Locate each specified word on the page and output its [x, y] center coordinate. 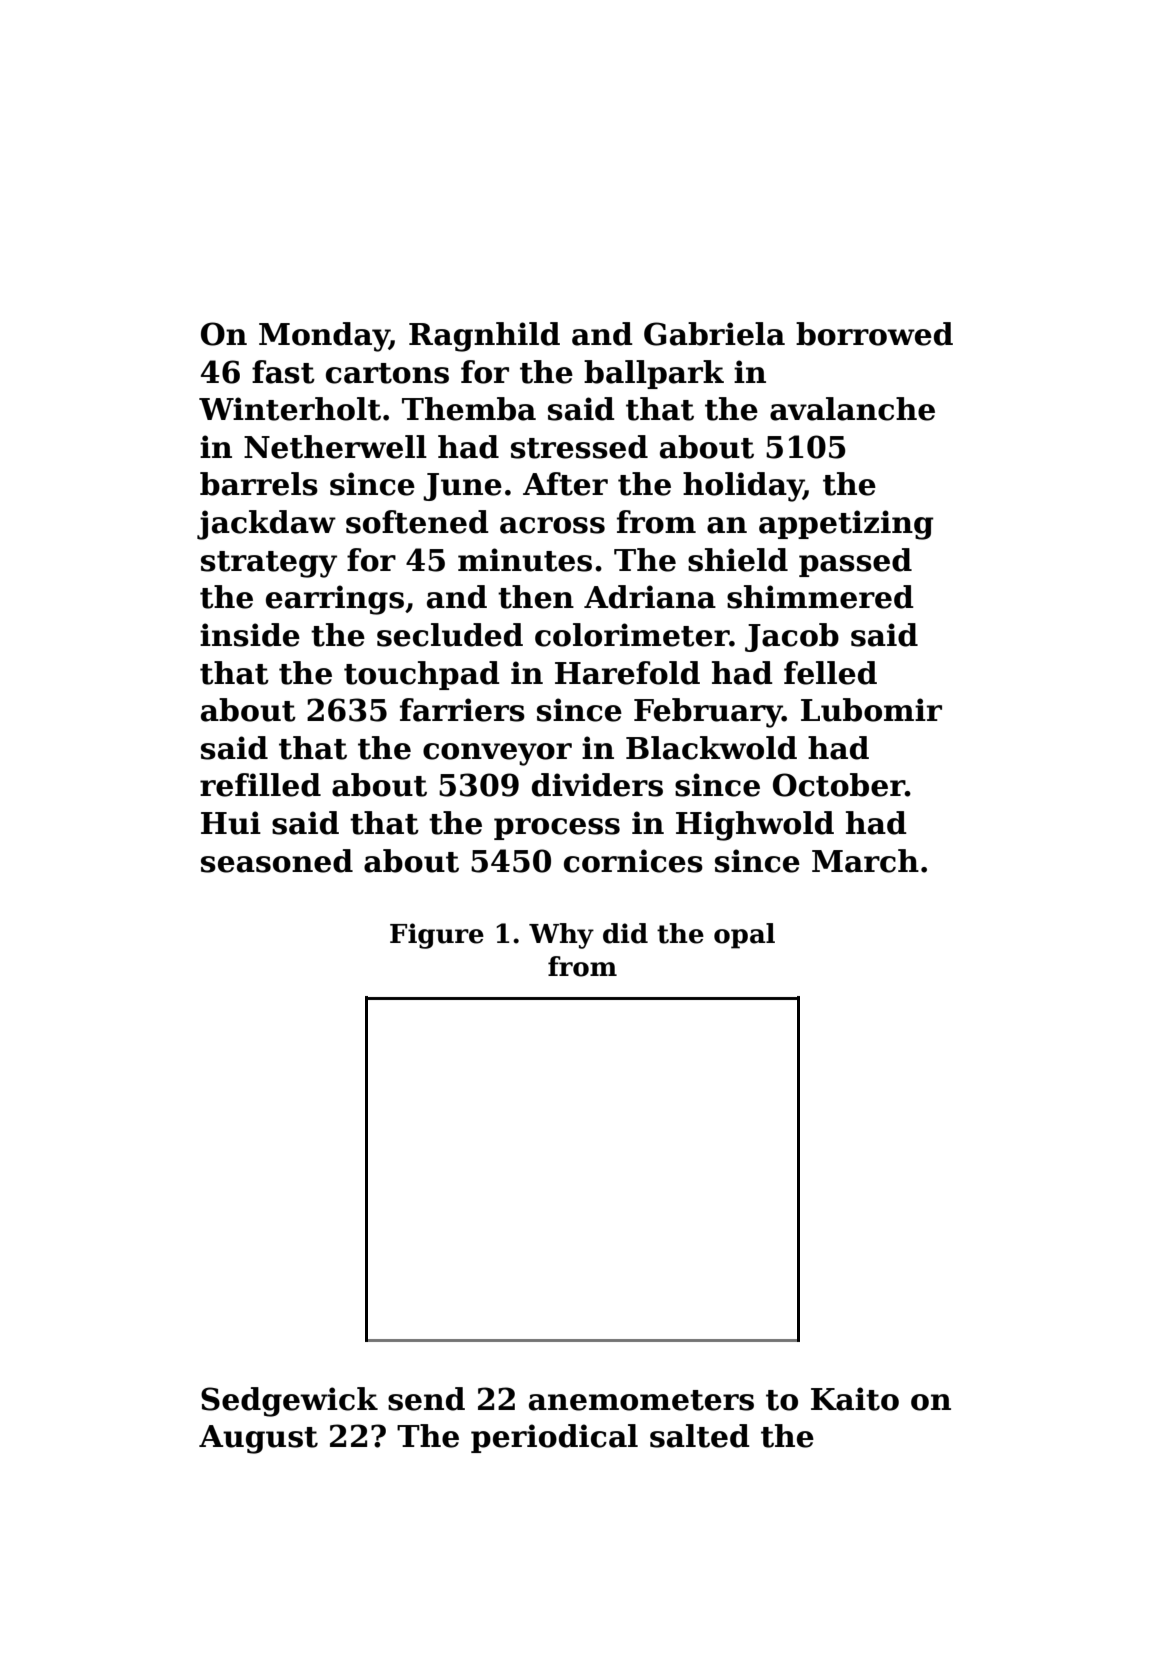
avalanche [852, 409]
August [258, 1439]
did [625, 933]
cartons [387, 373]
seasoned [277, 861]
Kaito [855, 1399]
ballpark [654, 374]
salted [700, 1436]
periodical [554, 1438]
